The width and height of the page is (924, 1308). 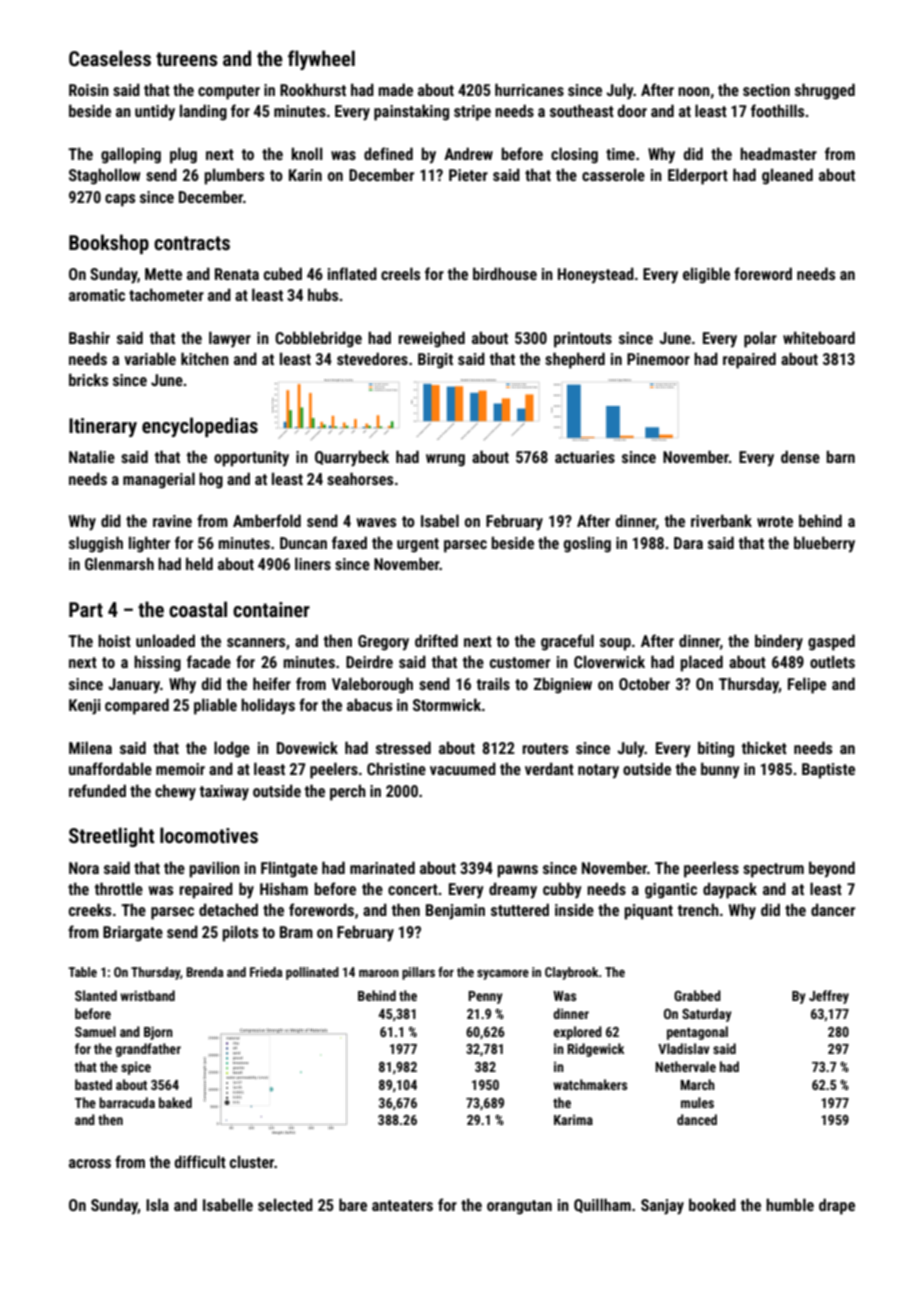 I want to click on orangutan, so click(x=519, y=1207).
